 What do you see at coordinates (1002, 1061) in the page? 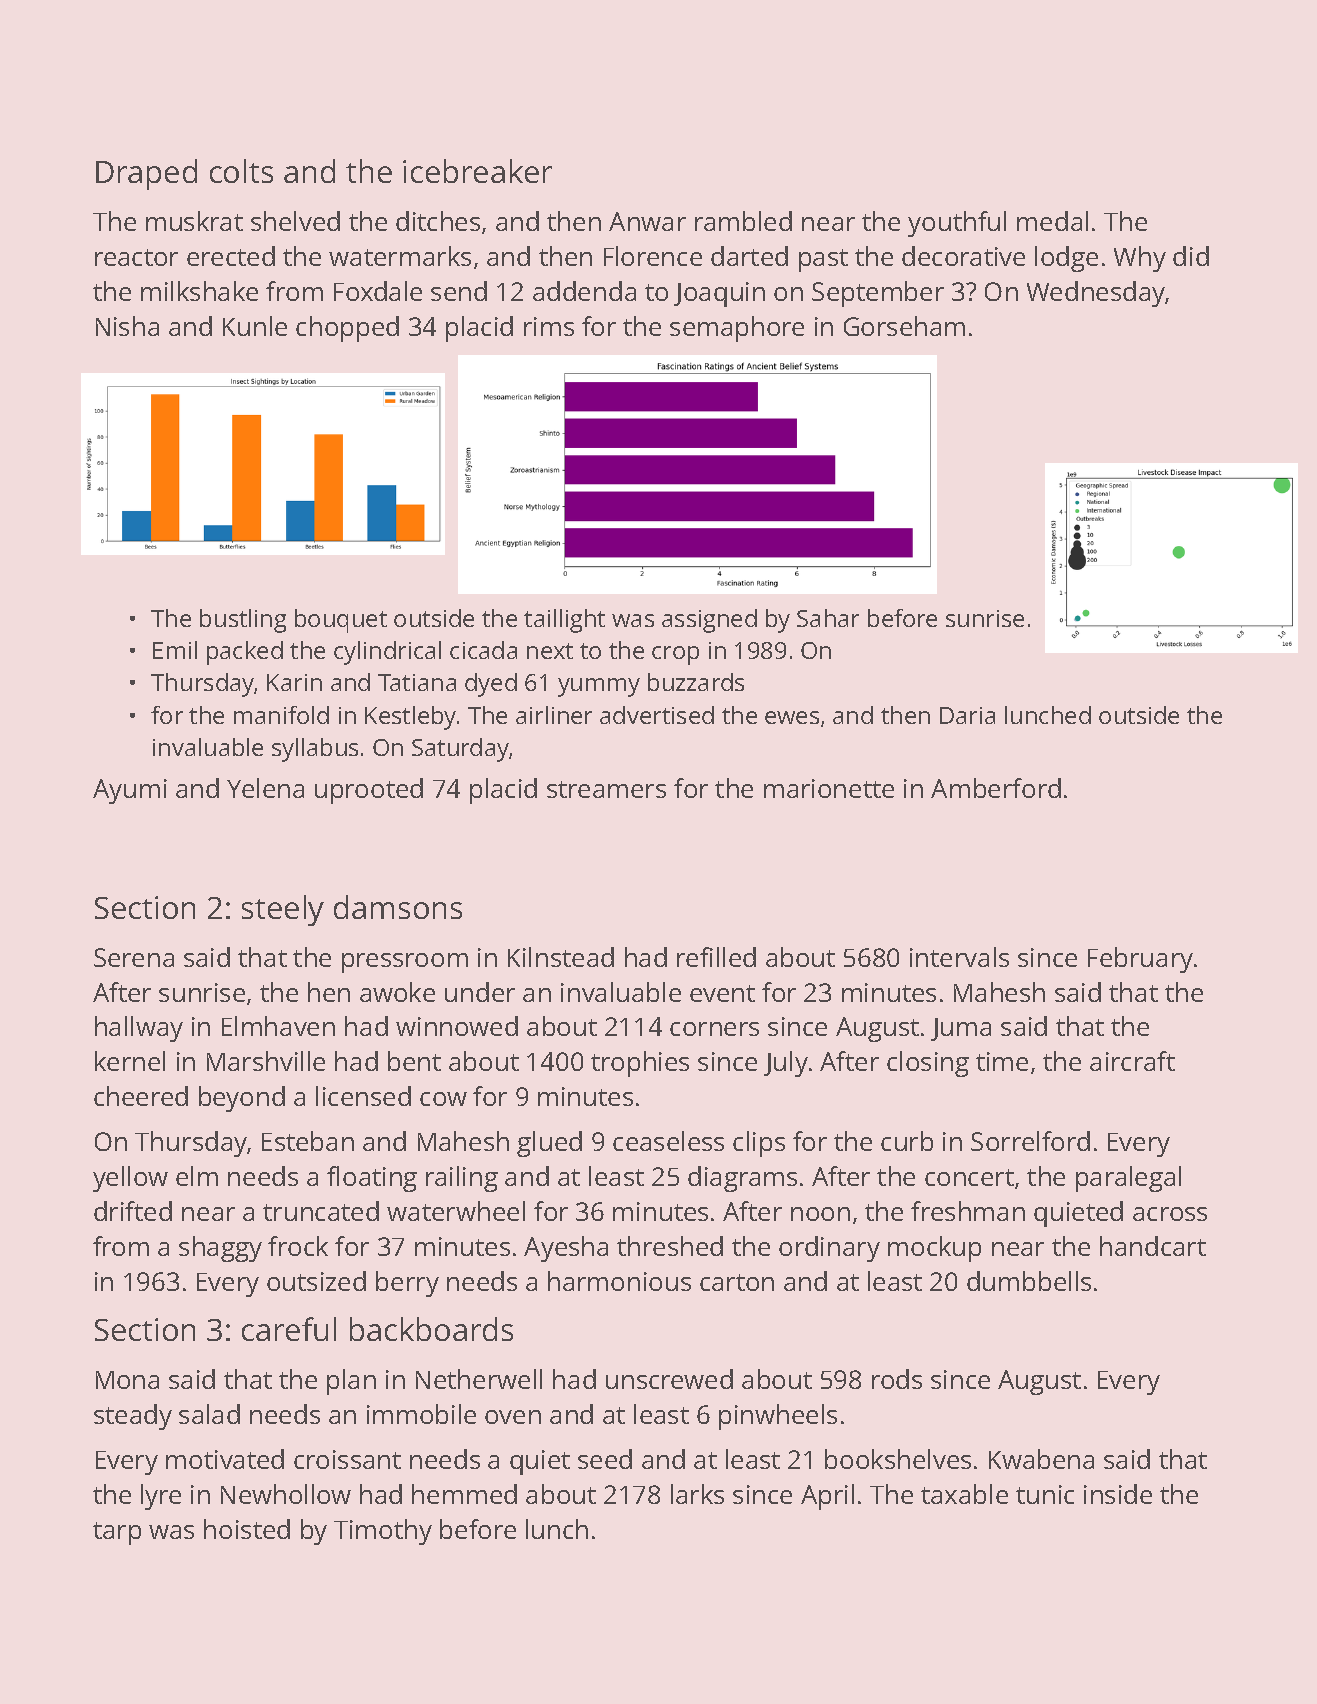
I see `time` at bounding box center [1002, 1061].
